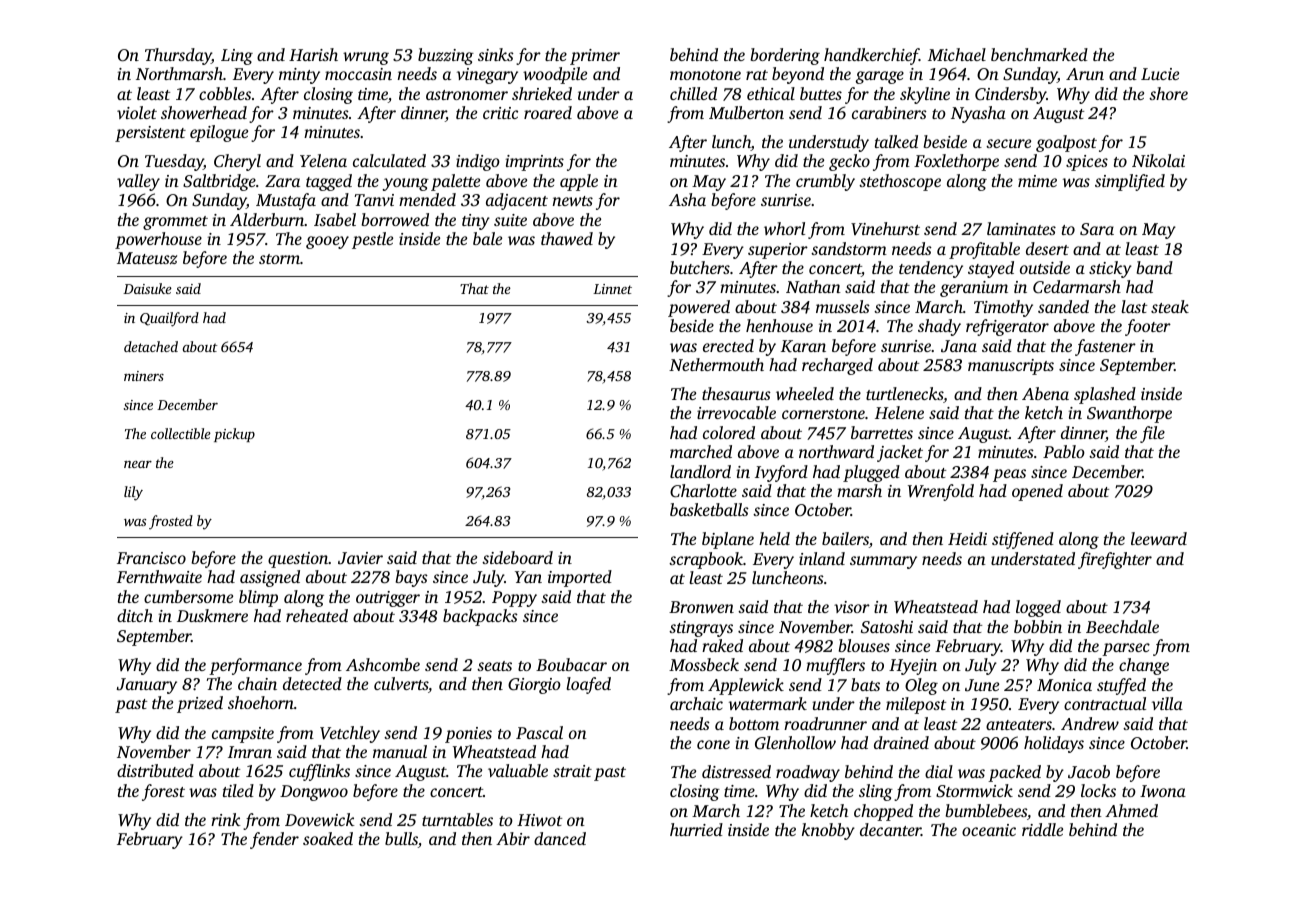 The width and height of the document is (1308, 924). Describe the element at coordinates (1154, 267) in the document. I see `band` at that location.
